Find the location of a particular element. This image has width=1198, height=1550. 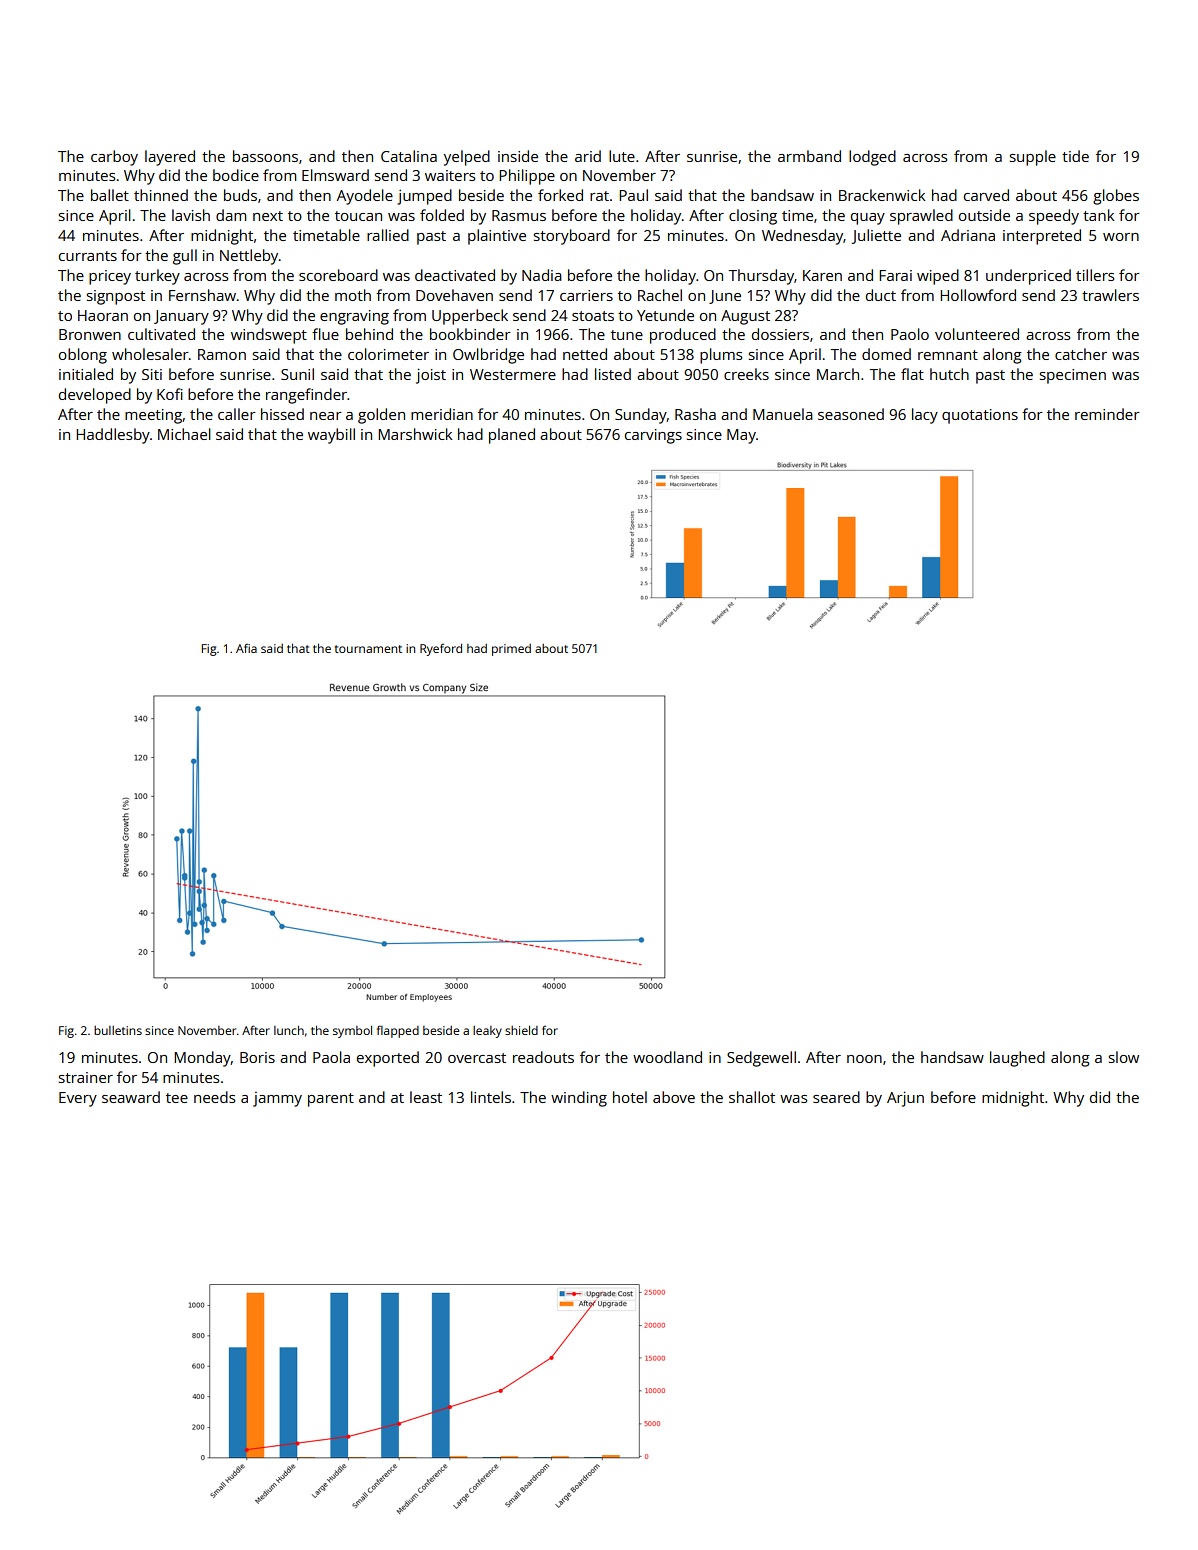

Michael is located at coordinates (184, 434).
